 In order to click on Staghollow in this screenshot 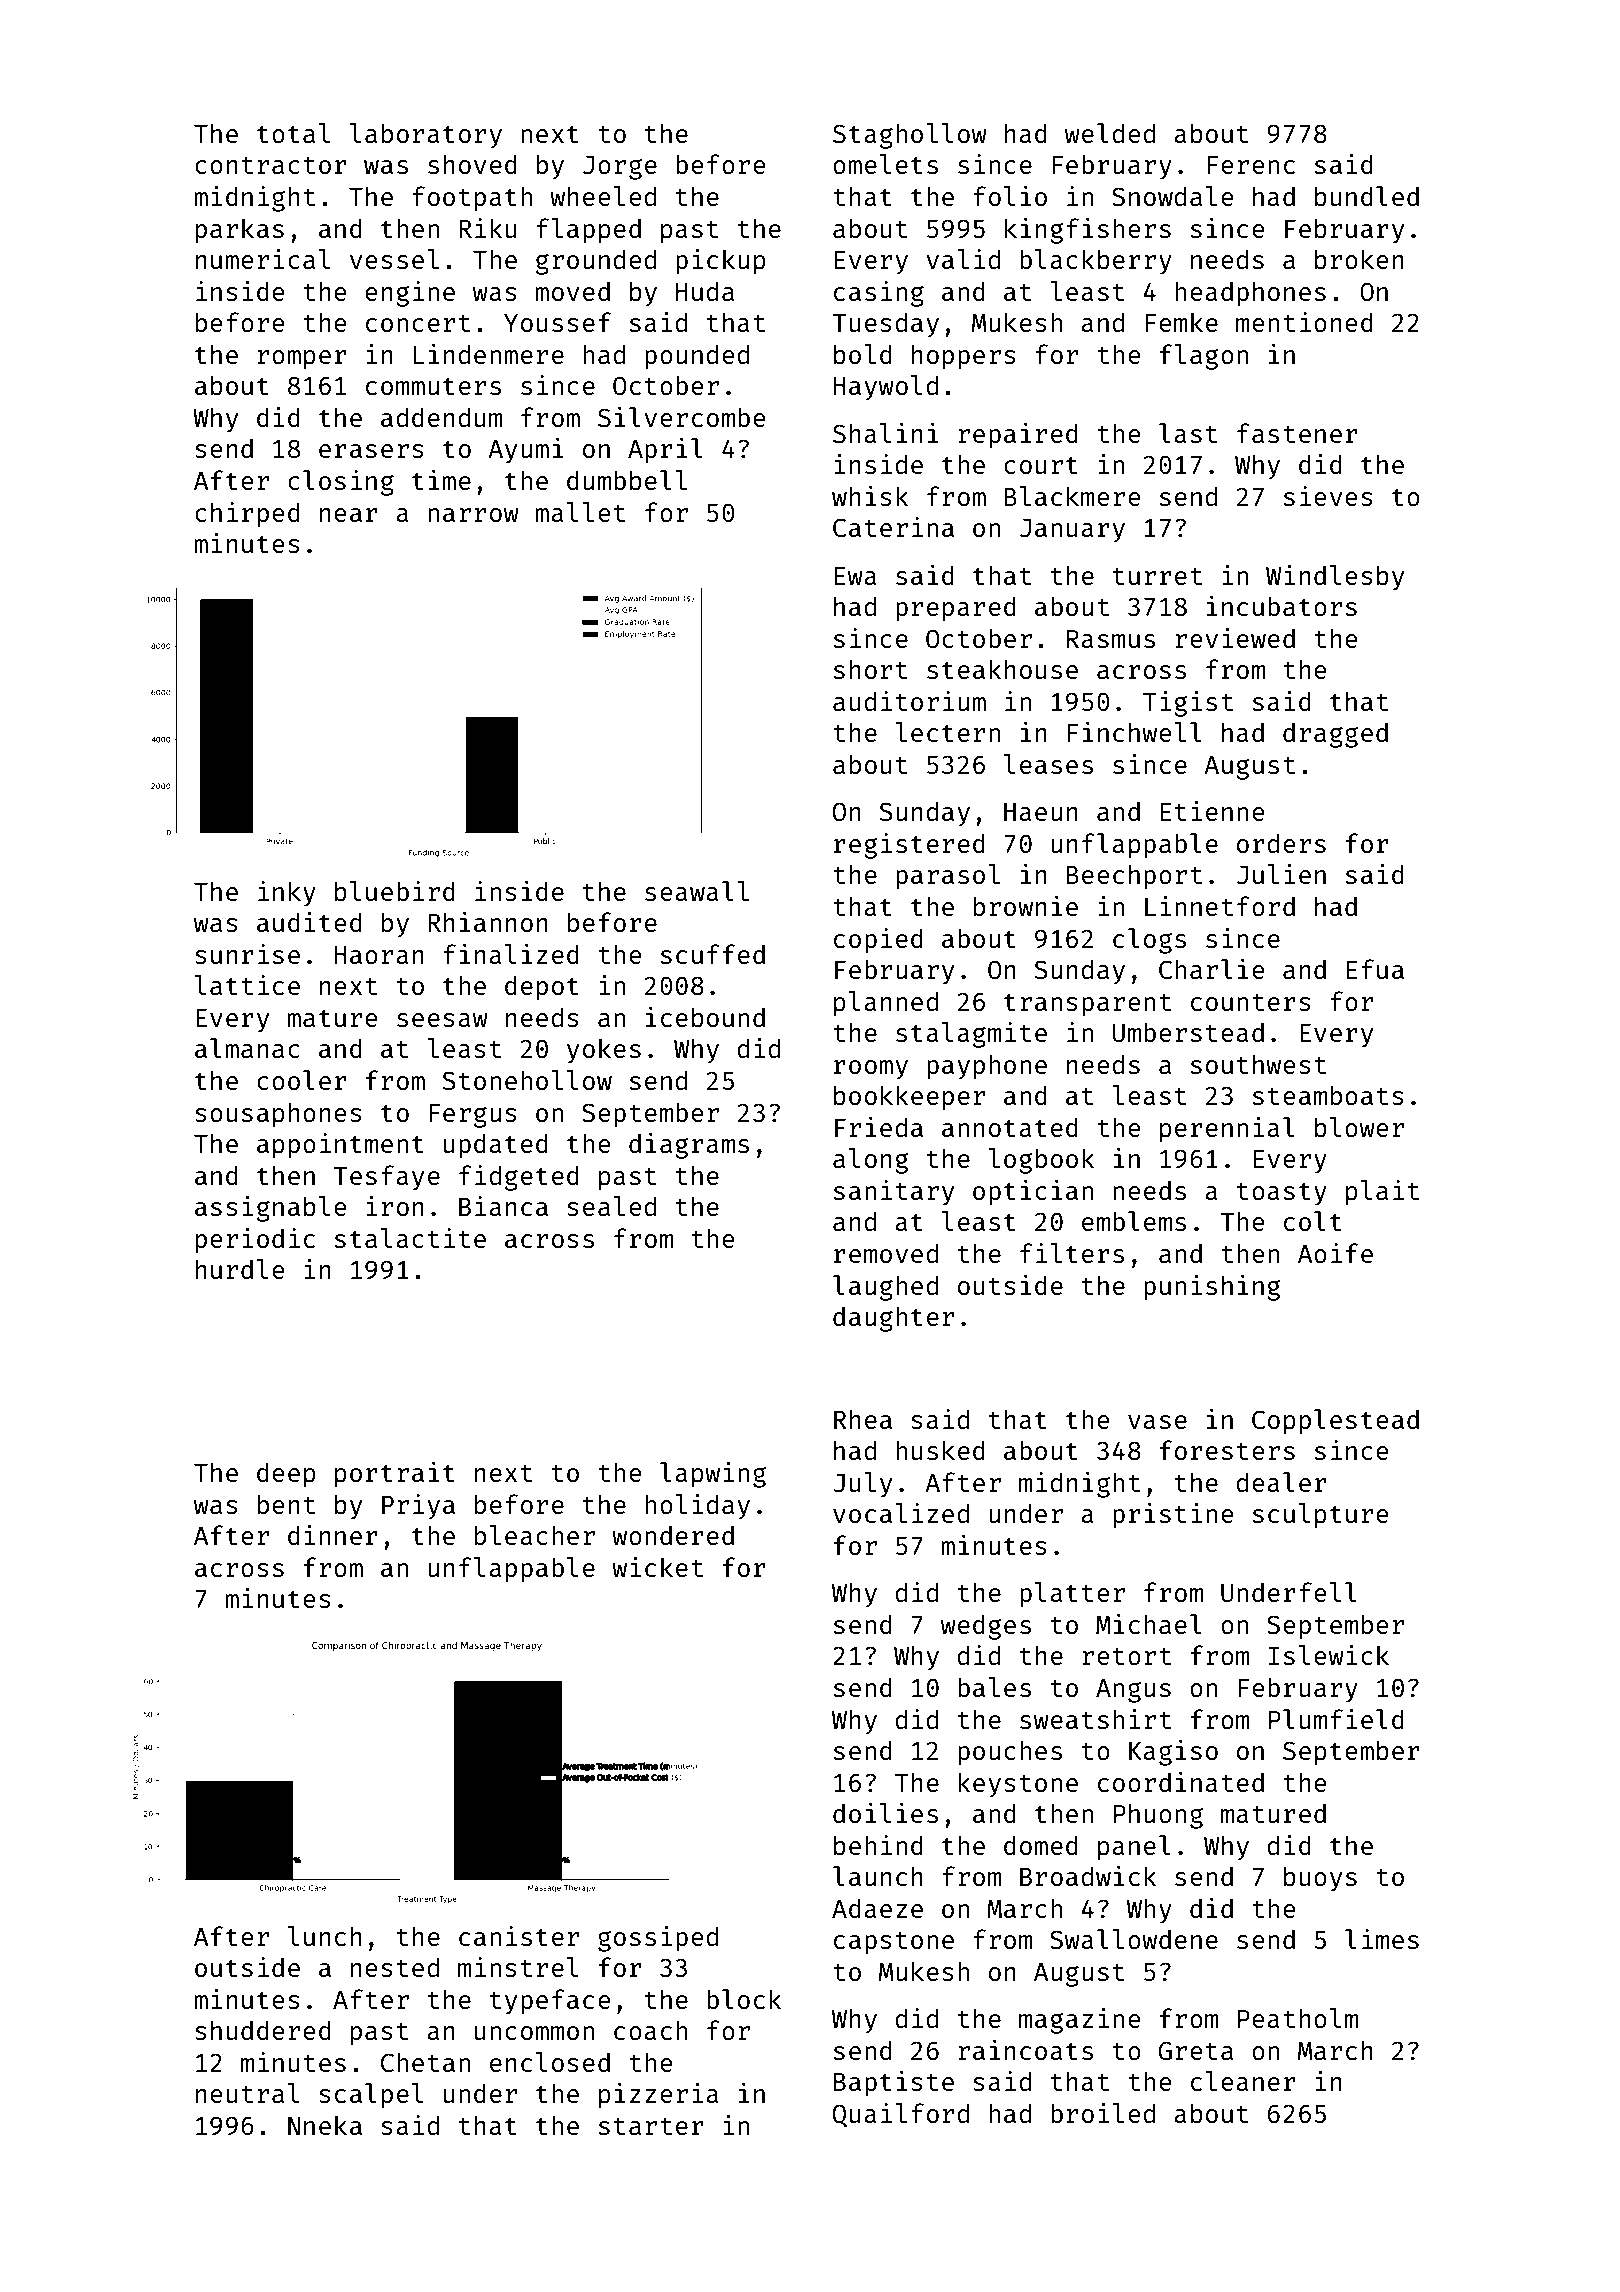, I will do `click(910, 136)`.
